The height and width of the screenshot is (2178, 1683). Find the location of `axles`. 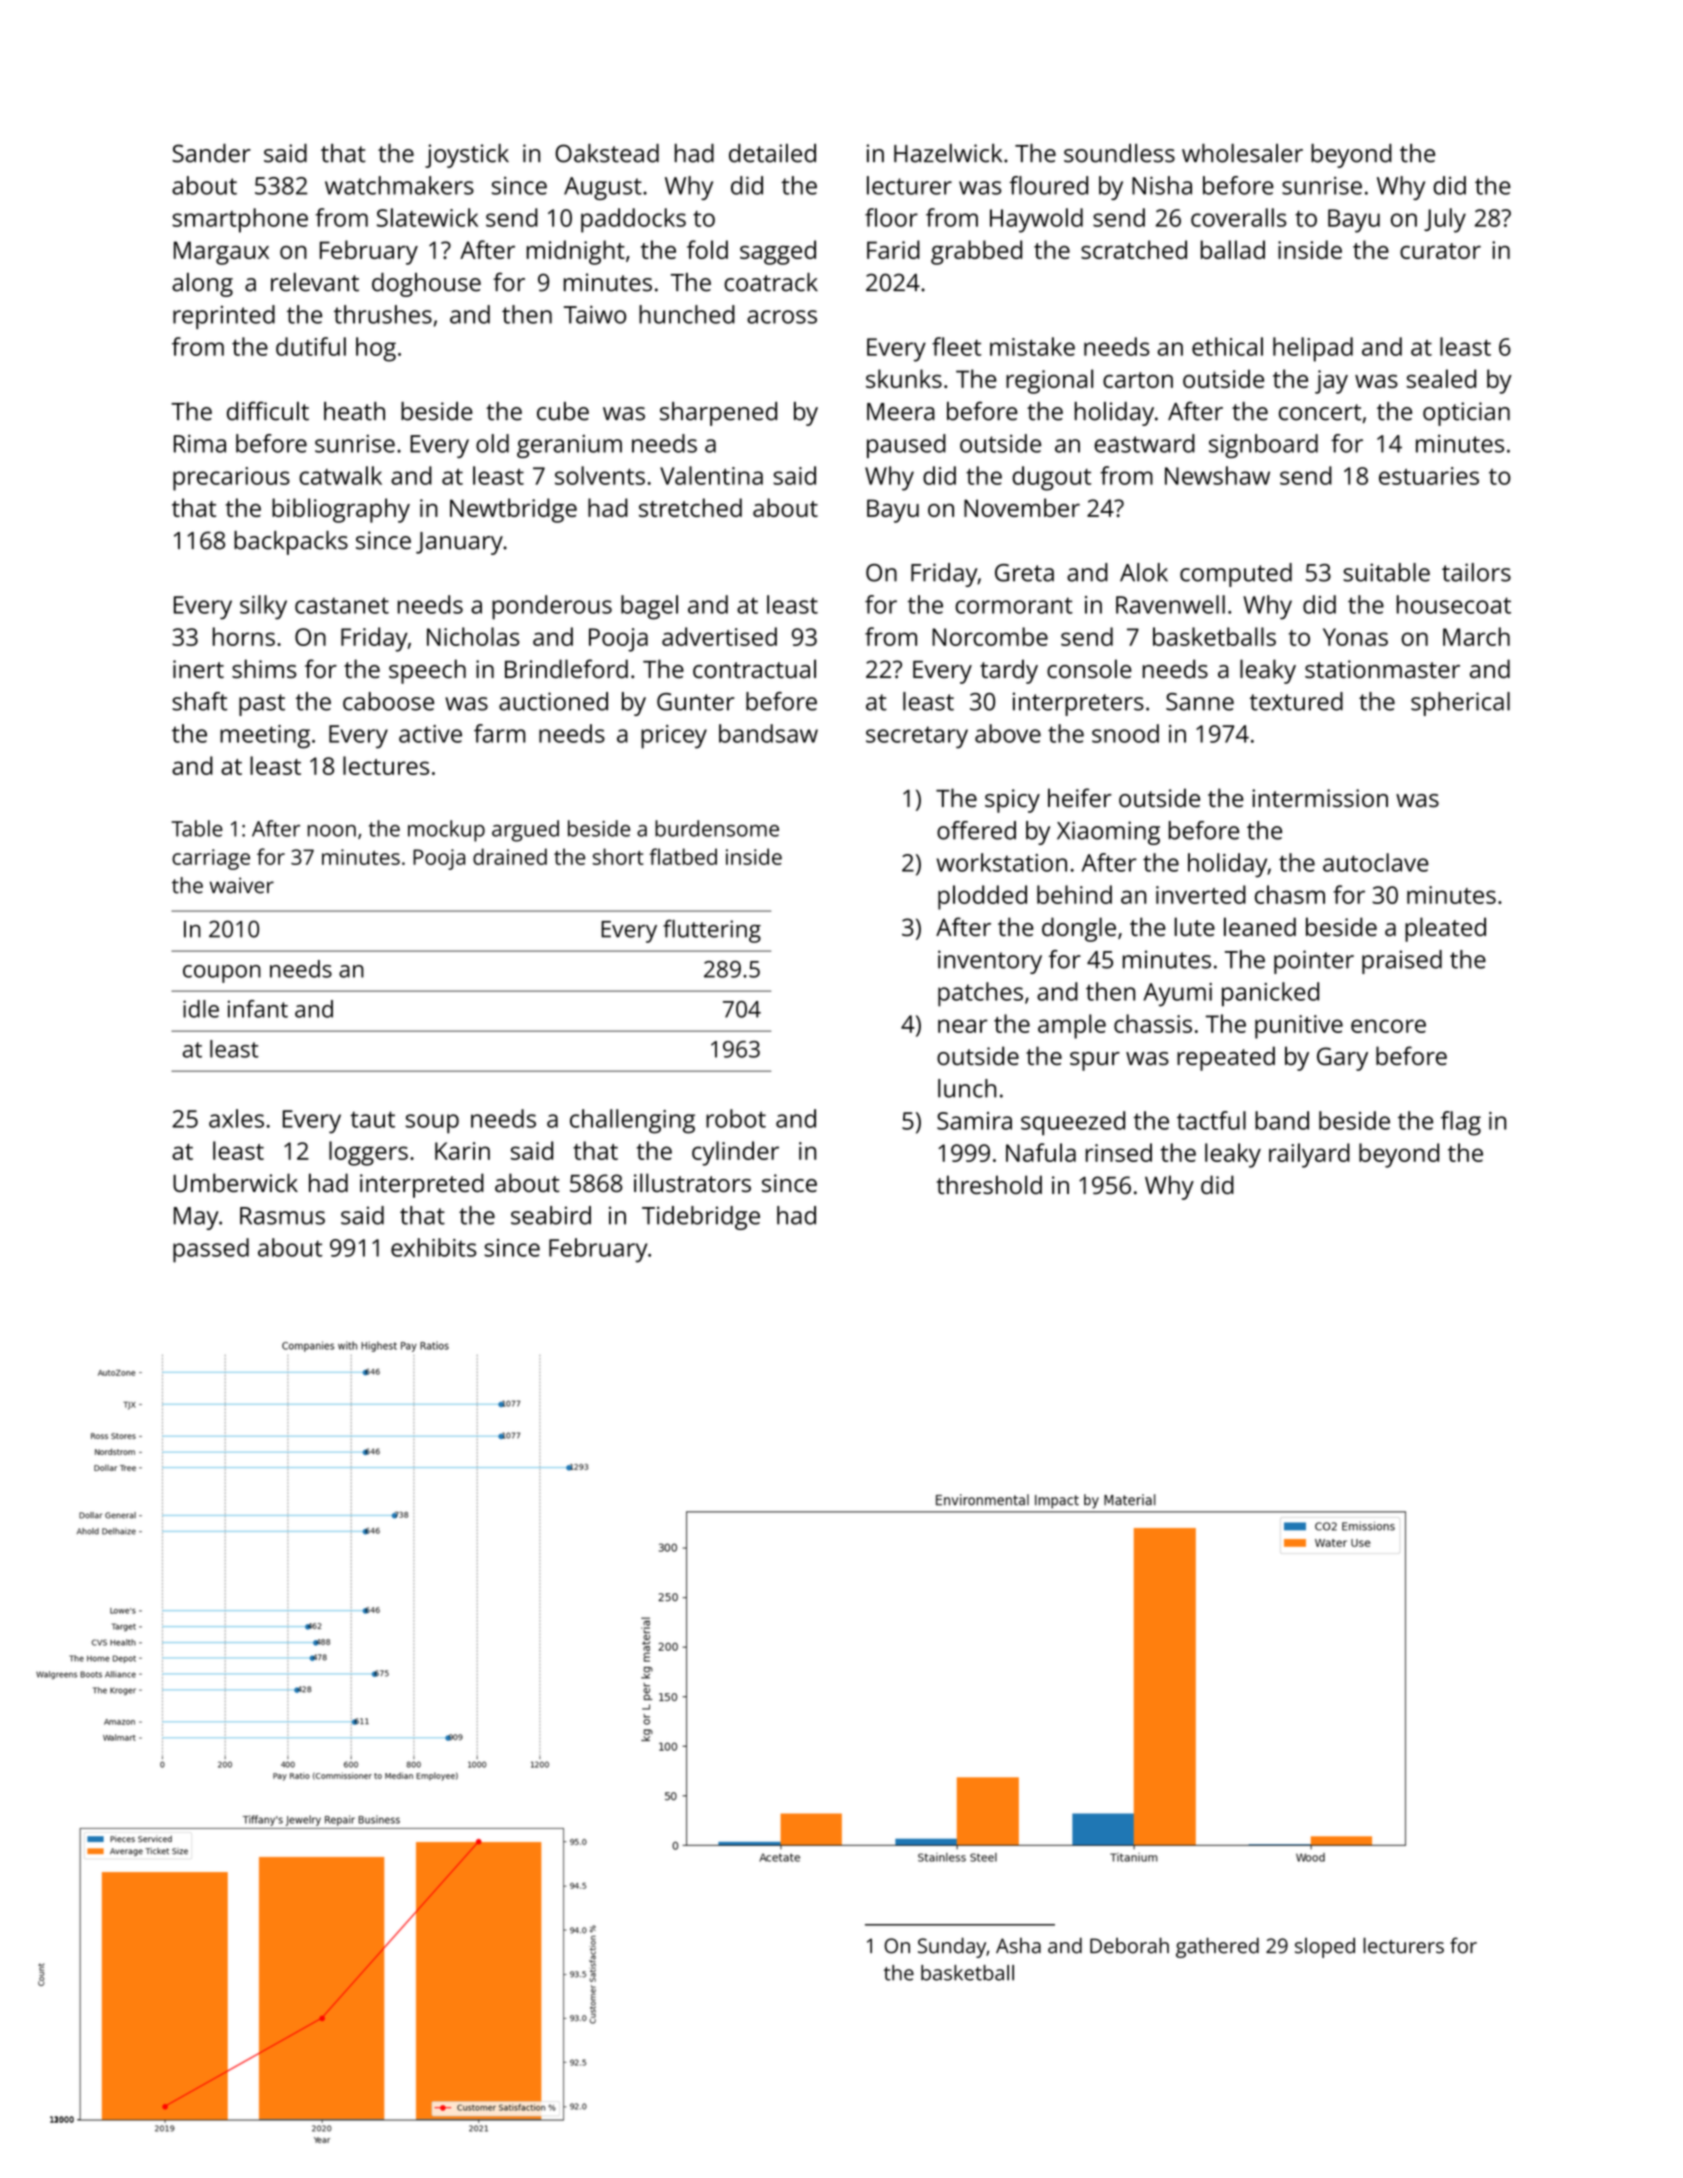

axles is located at coordinates (236, 1118).
